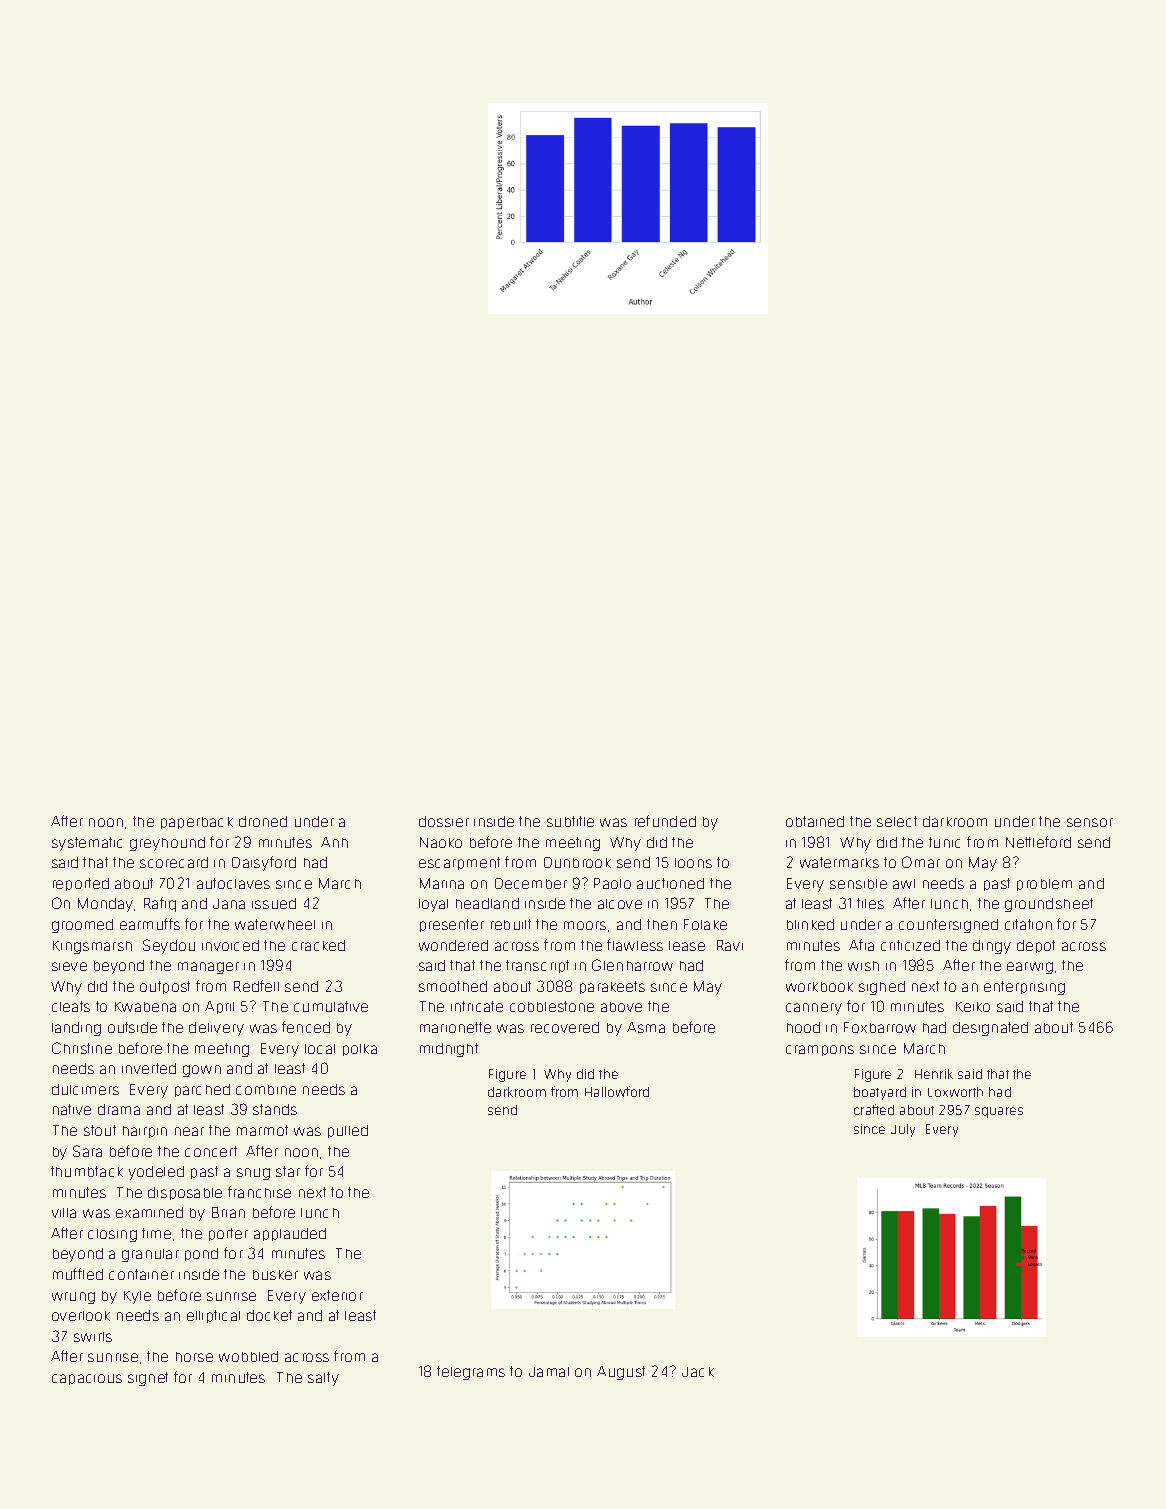  What do you see at coordinates (814, 1009) in the image?
I see `cannery` at bounding box center [814, 1009].
